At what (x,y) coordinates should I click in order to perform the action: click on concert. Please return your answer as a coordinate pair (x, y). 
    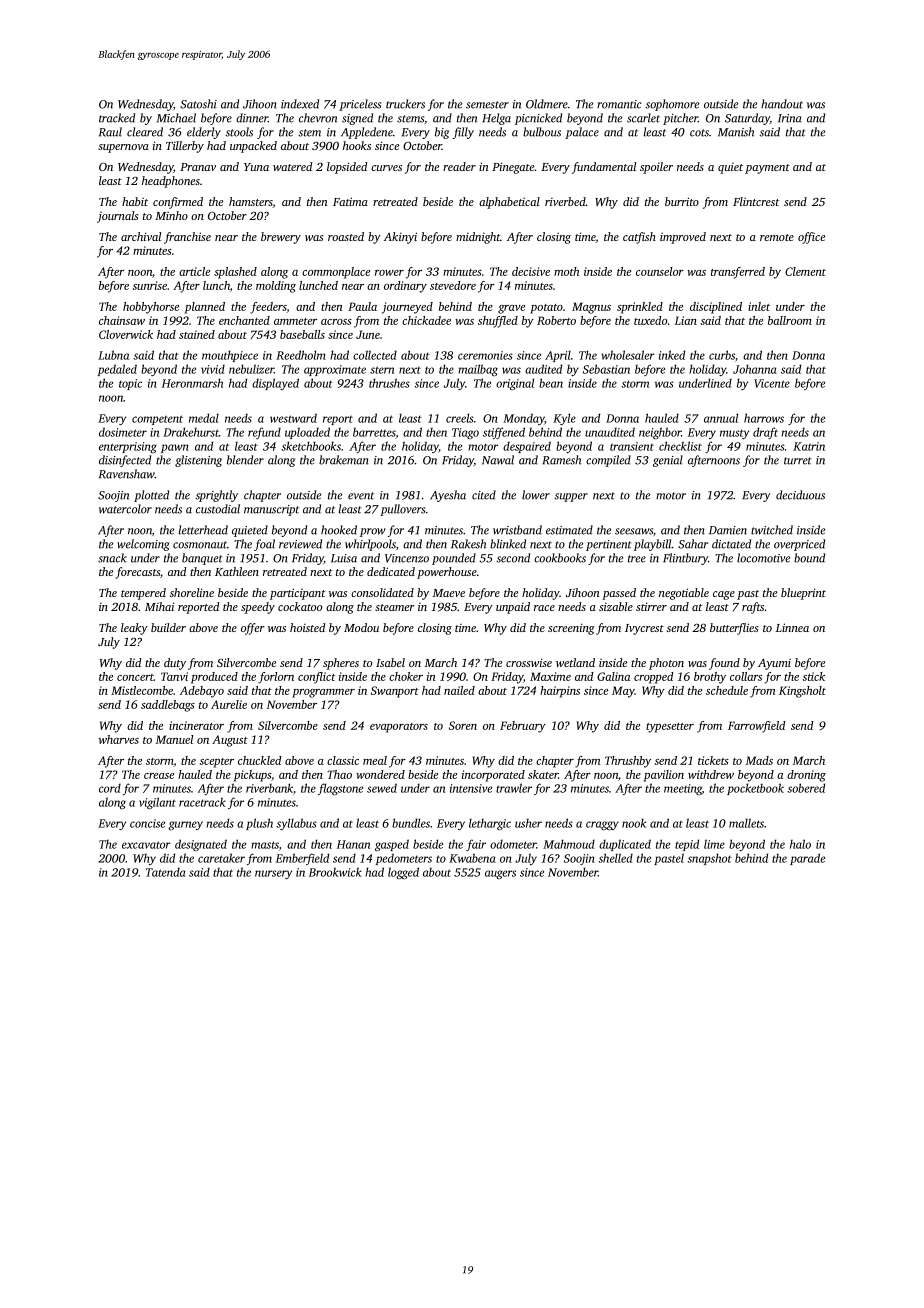
    Looking at the image, I should click on (135, 677).
